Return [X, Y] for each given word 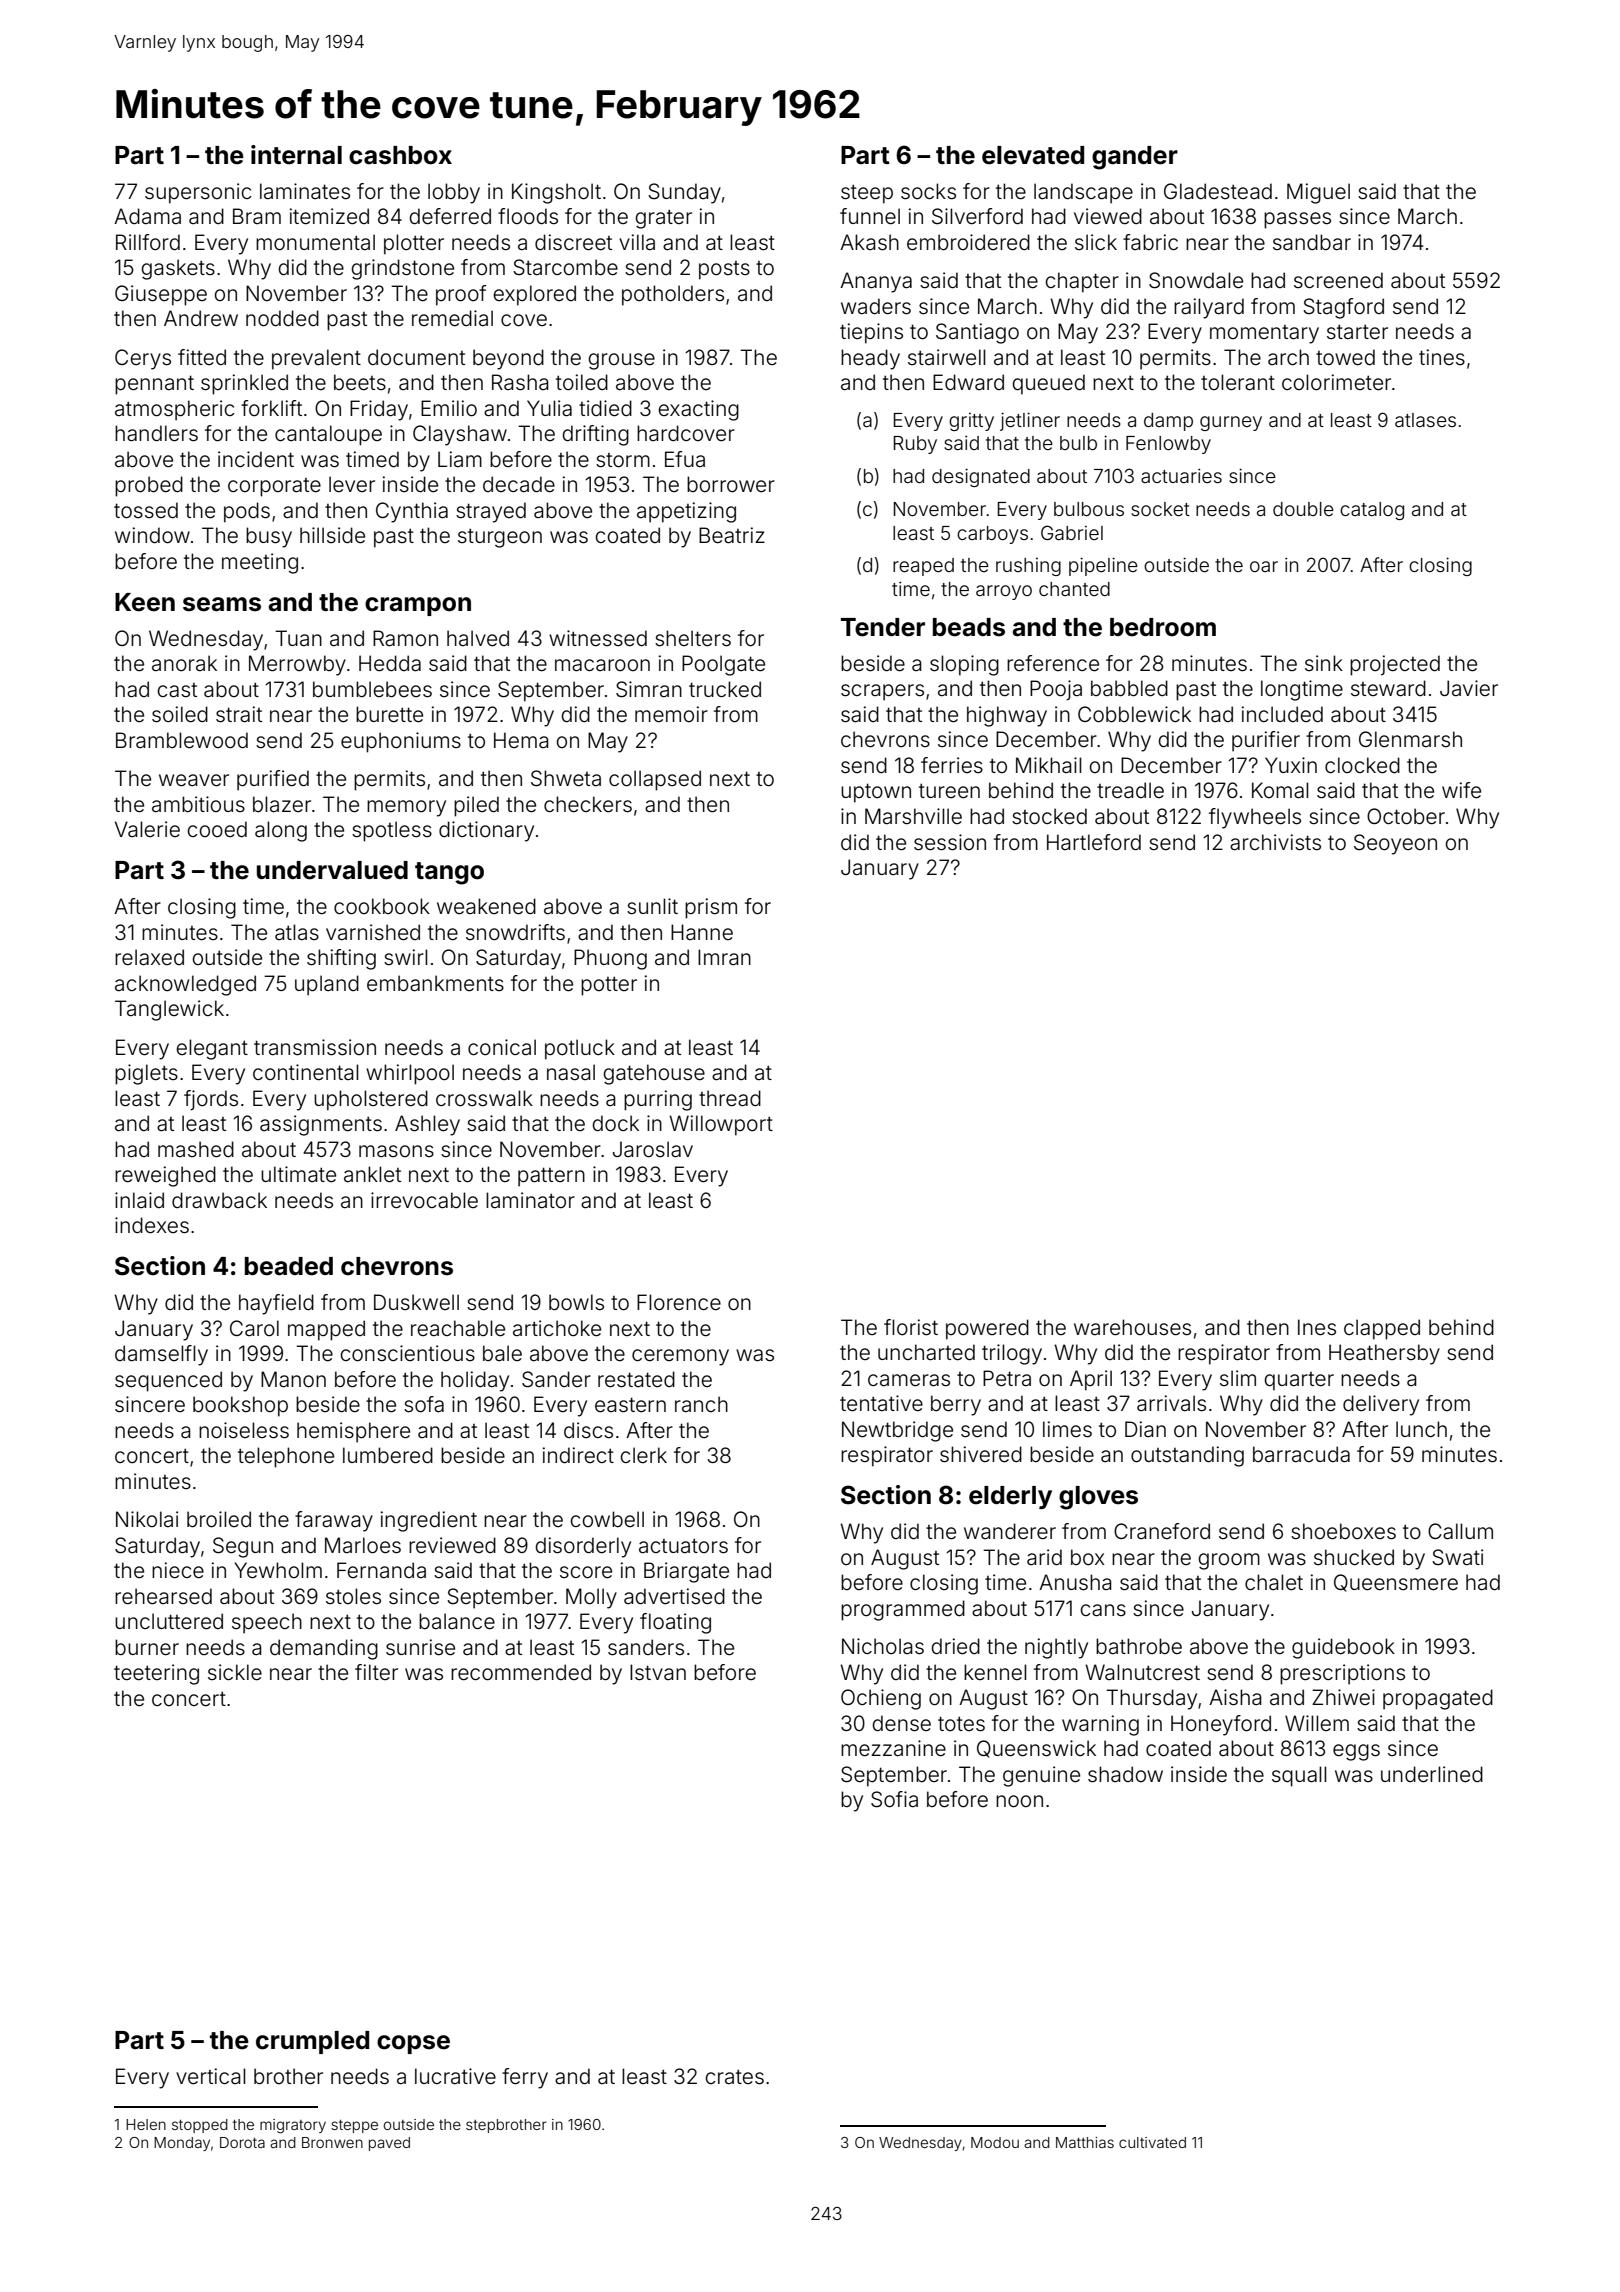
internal [296, 155]
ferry [525, 2078]
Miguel [1318, 193]
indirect [578, 1455]
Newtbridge [897, 1431]
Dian [1145, 1429]
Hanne [702, 932]
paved [389, 2144]
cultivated [1152, 2142]
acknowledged [185, 985]
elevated [1033, 155]
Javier [1469, 688]
